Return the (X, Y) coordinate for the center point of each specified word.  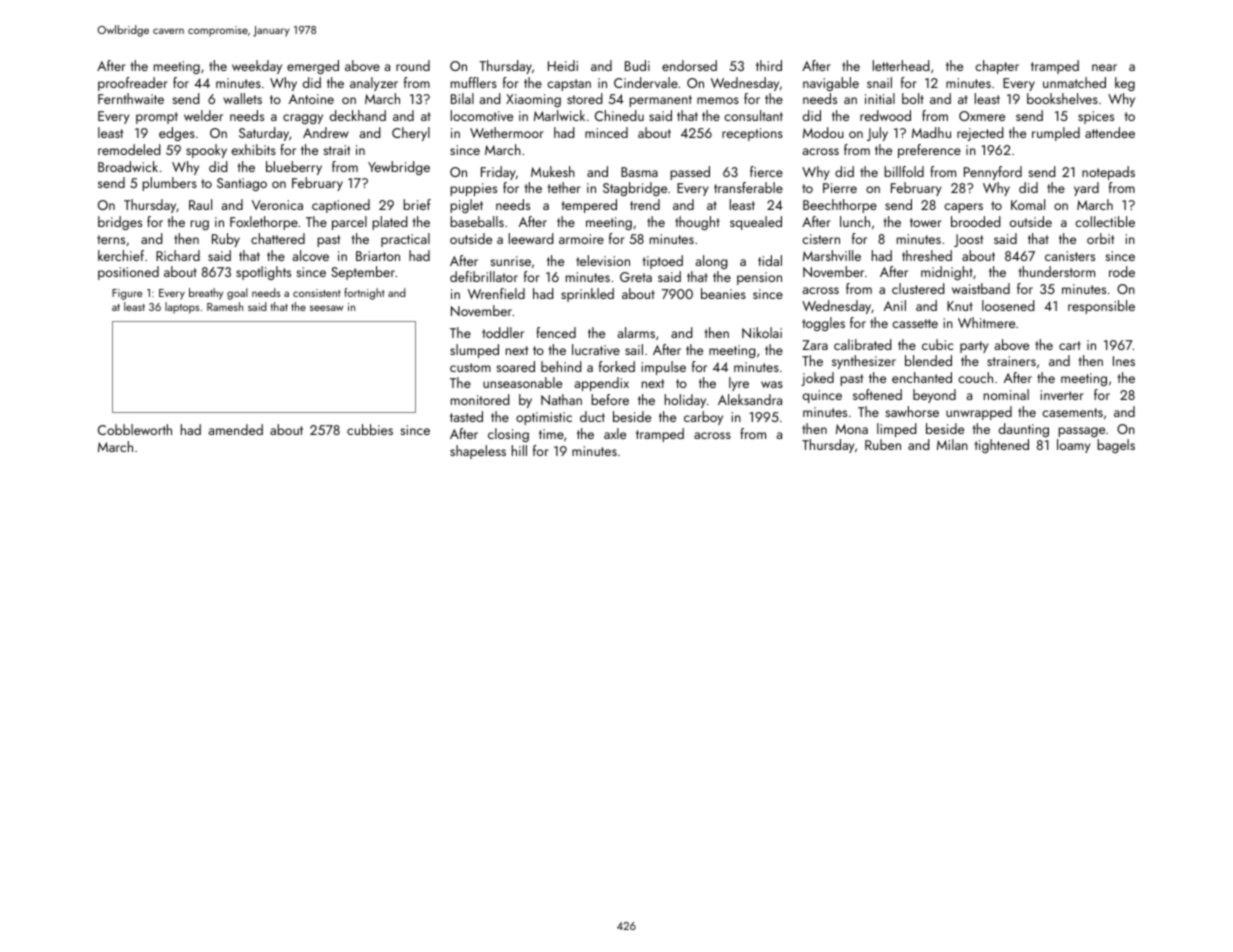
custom (470, 367)
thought (697, 223)
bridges (120, 223)
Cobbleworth (135, 429)
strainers (1011, 361)
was (772, 384)
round (413, 65)
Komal (1028, 204)
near (1104, 67)
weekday (257, 67)
